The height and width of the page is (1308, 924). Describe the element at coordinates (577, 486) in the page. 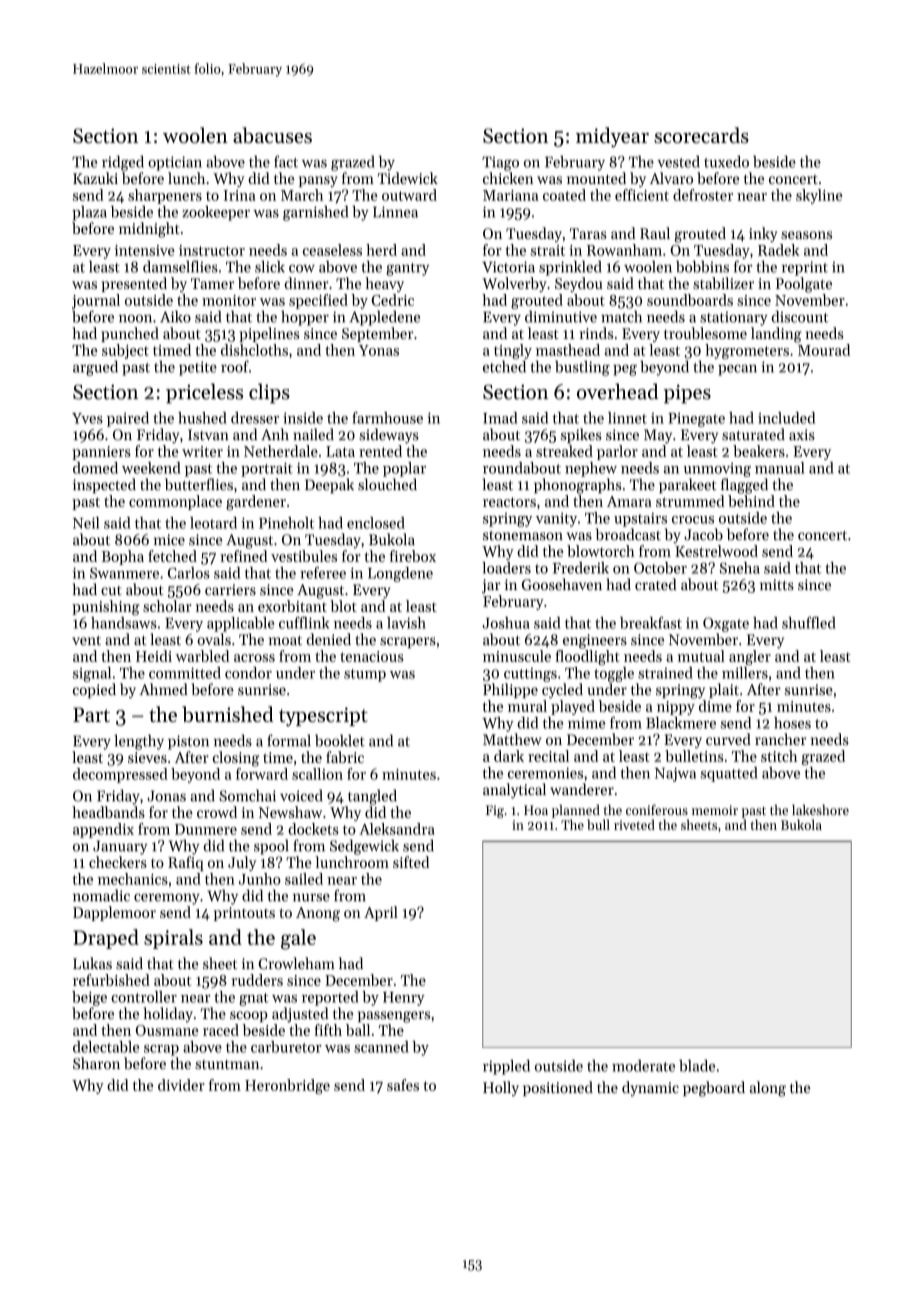

I see `phonographs` at that location.
